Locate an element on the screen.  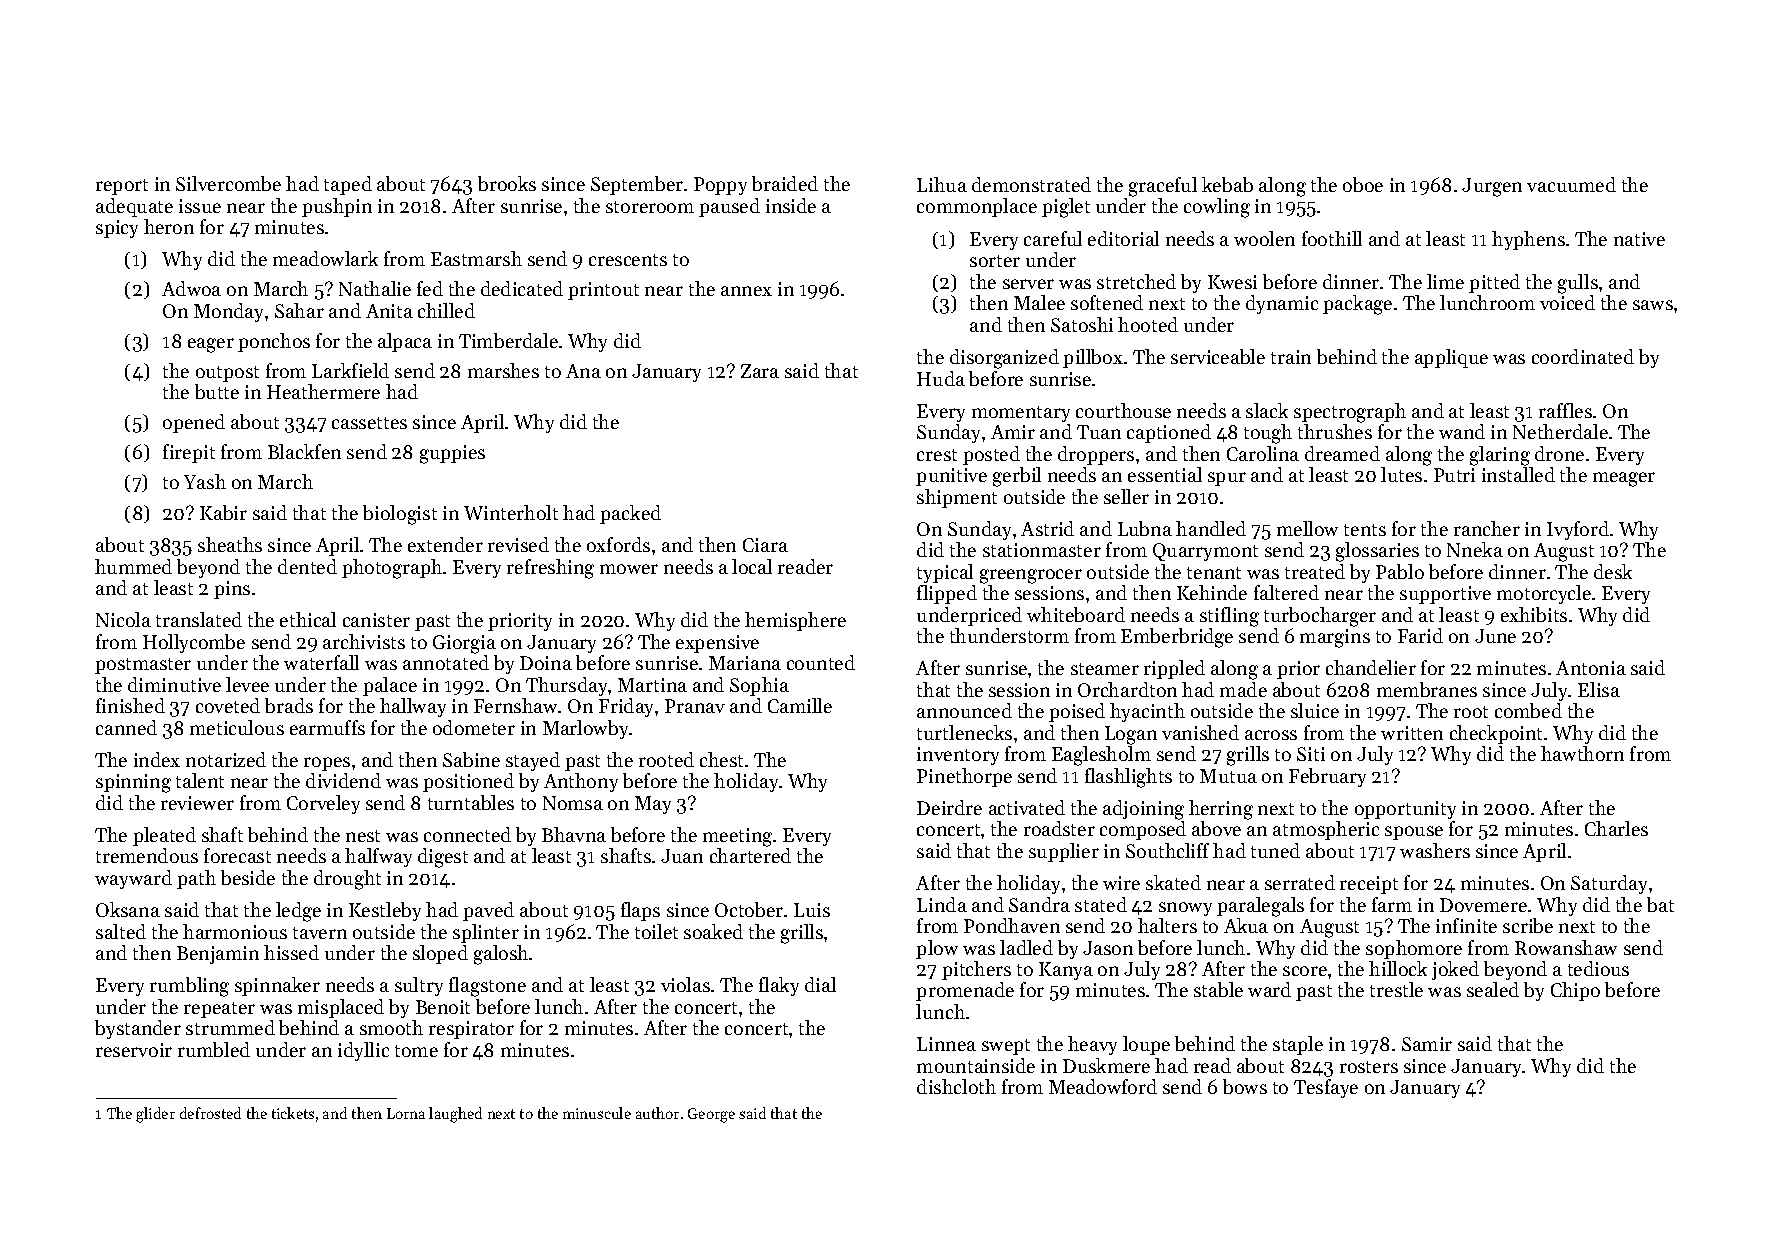
forecast is located at coordinates (237, 855).
